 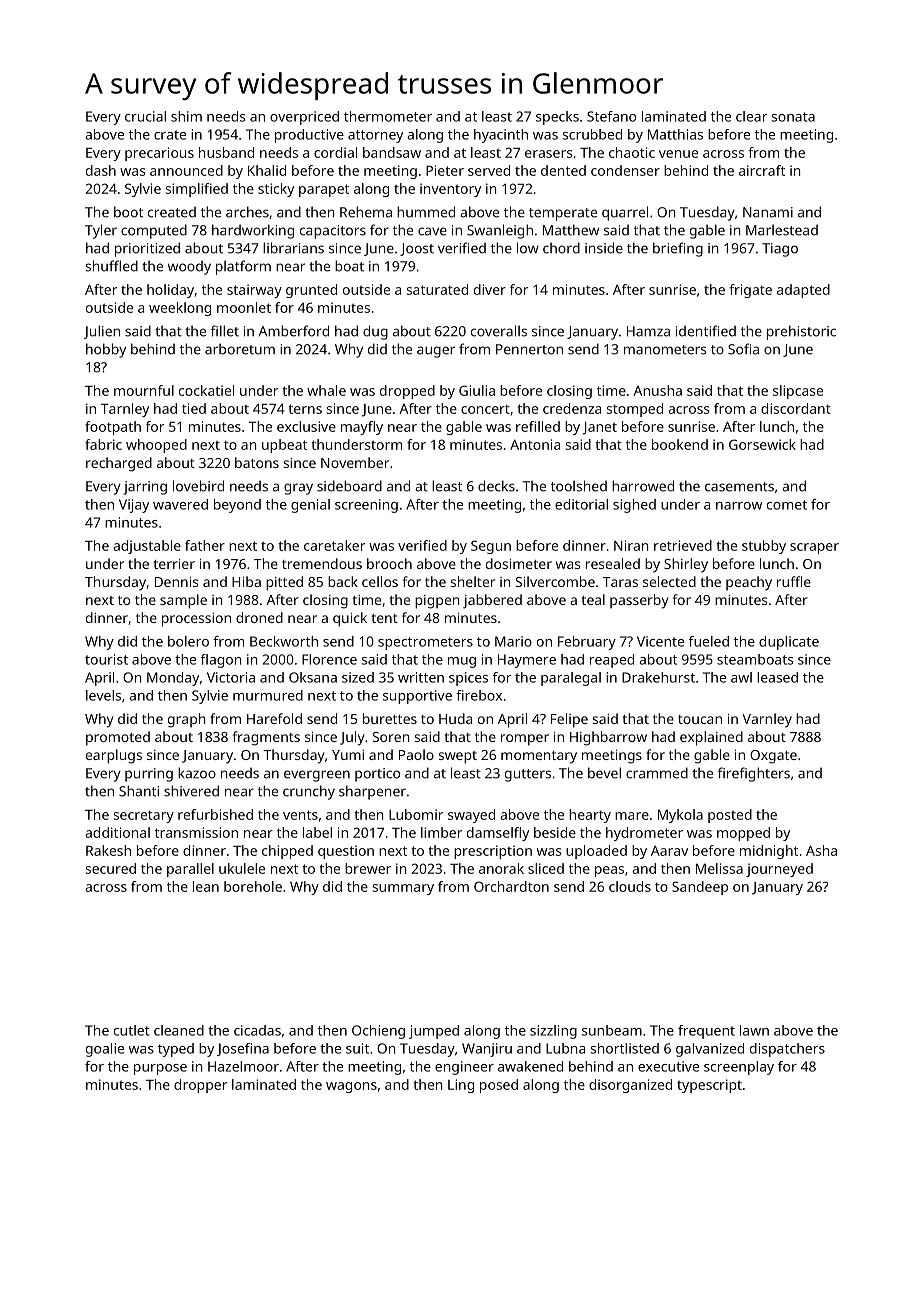 What do you see at coordinates (557, 118) in the image?
I see `specks` at bounding box center [557, 118].
